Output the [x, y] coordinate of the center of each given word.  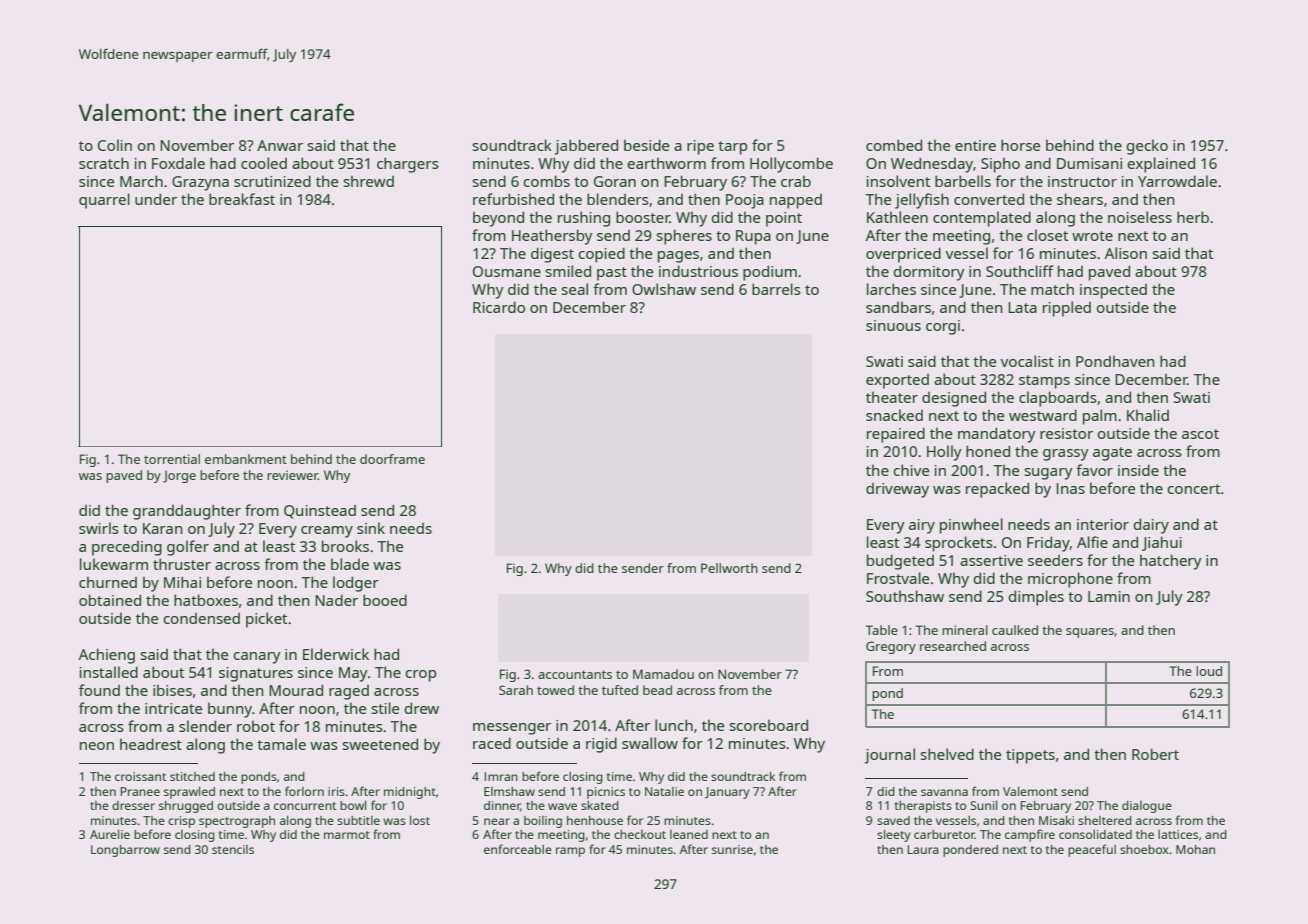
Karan [162, 528]
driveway [897, 490]
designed [954, 399]
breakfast [242, 199]
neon [97, 746]
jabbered [586, 147]
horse [1020, 145]
